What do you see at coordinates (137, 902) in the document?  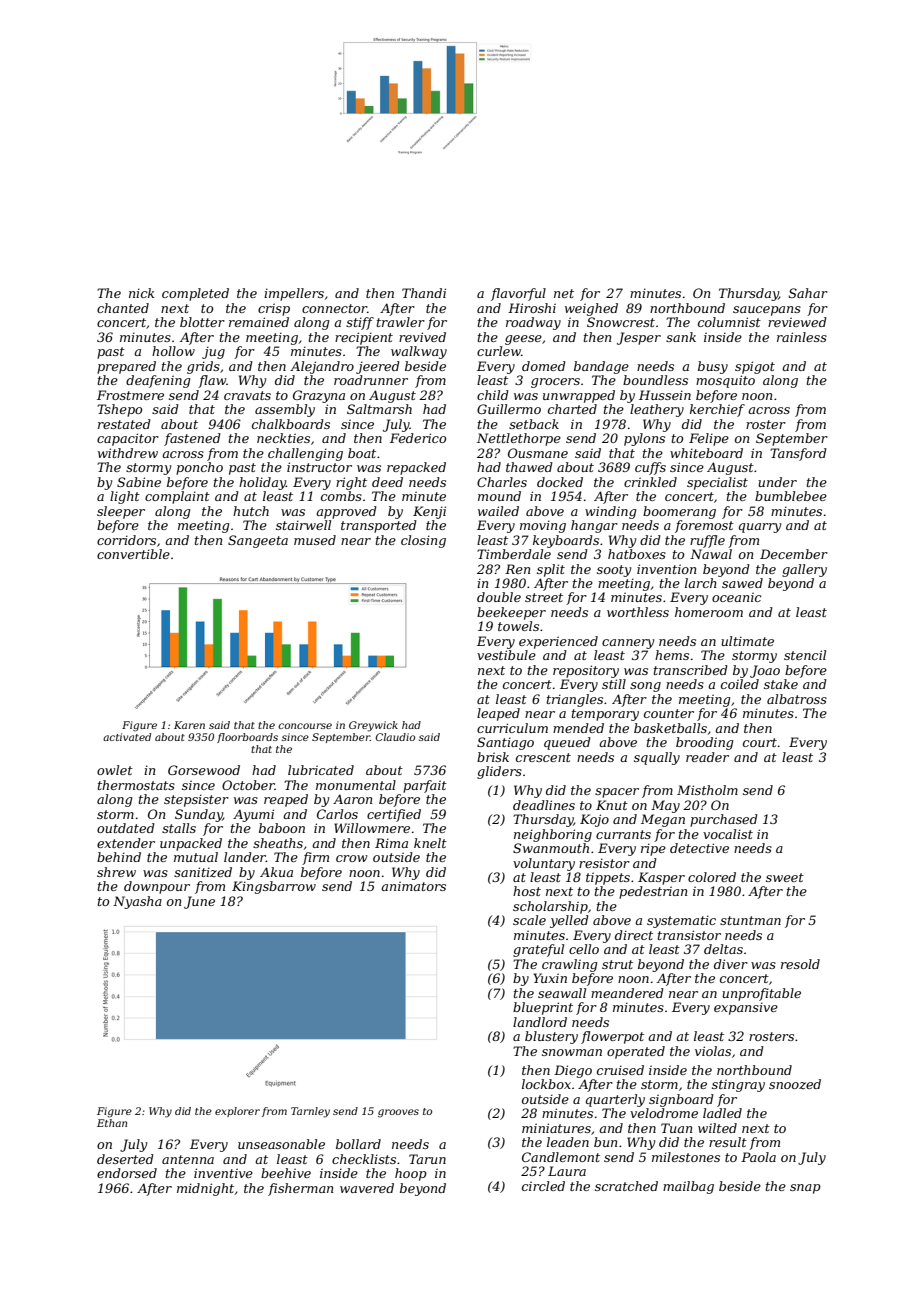 I see `Nyasha` at bounding box center [137, 902].
